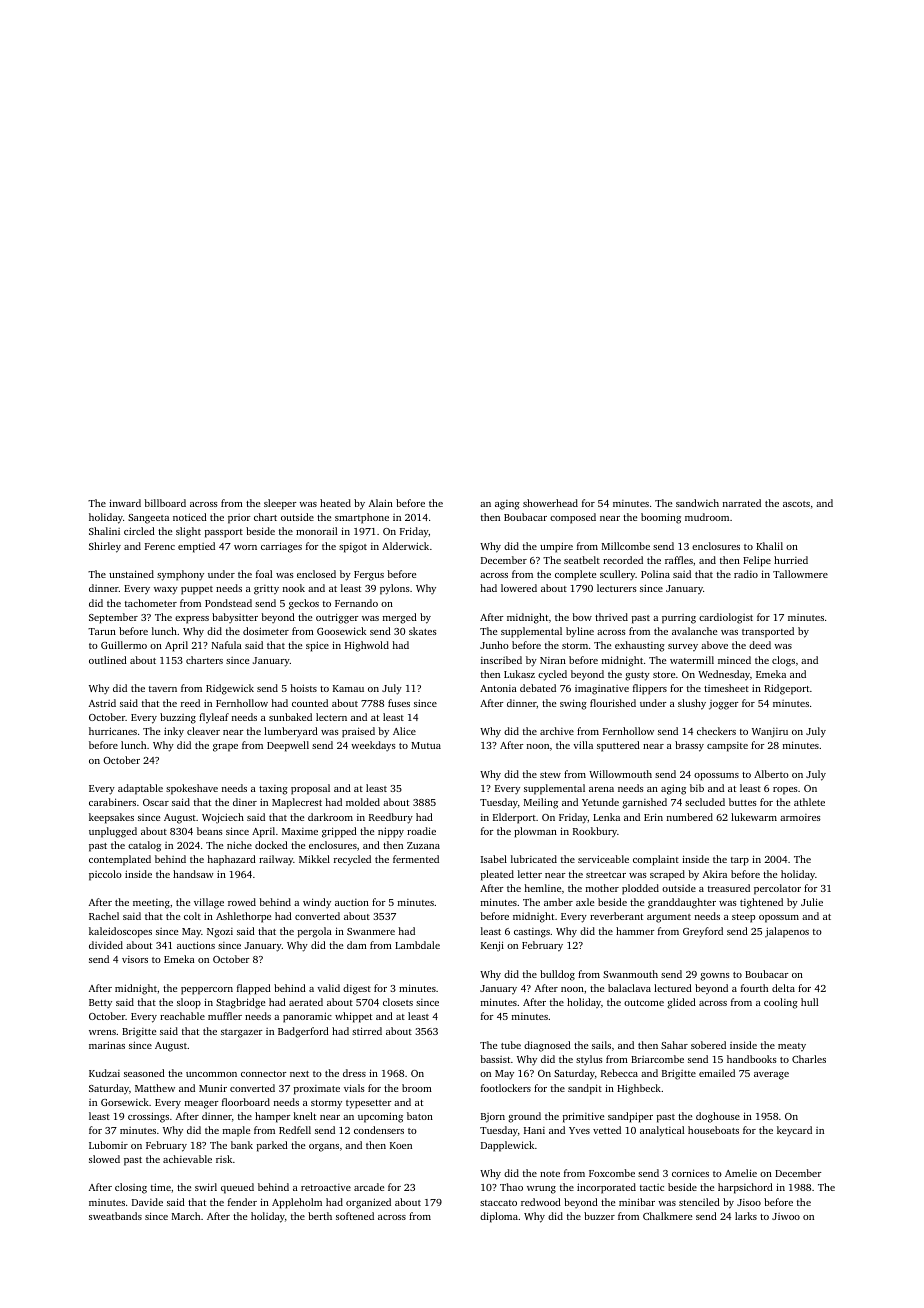  Describe the element at coordinates (550, 503) in the screenshot. I see `showerhead` at that location.
